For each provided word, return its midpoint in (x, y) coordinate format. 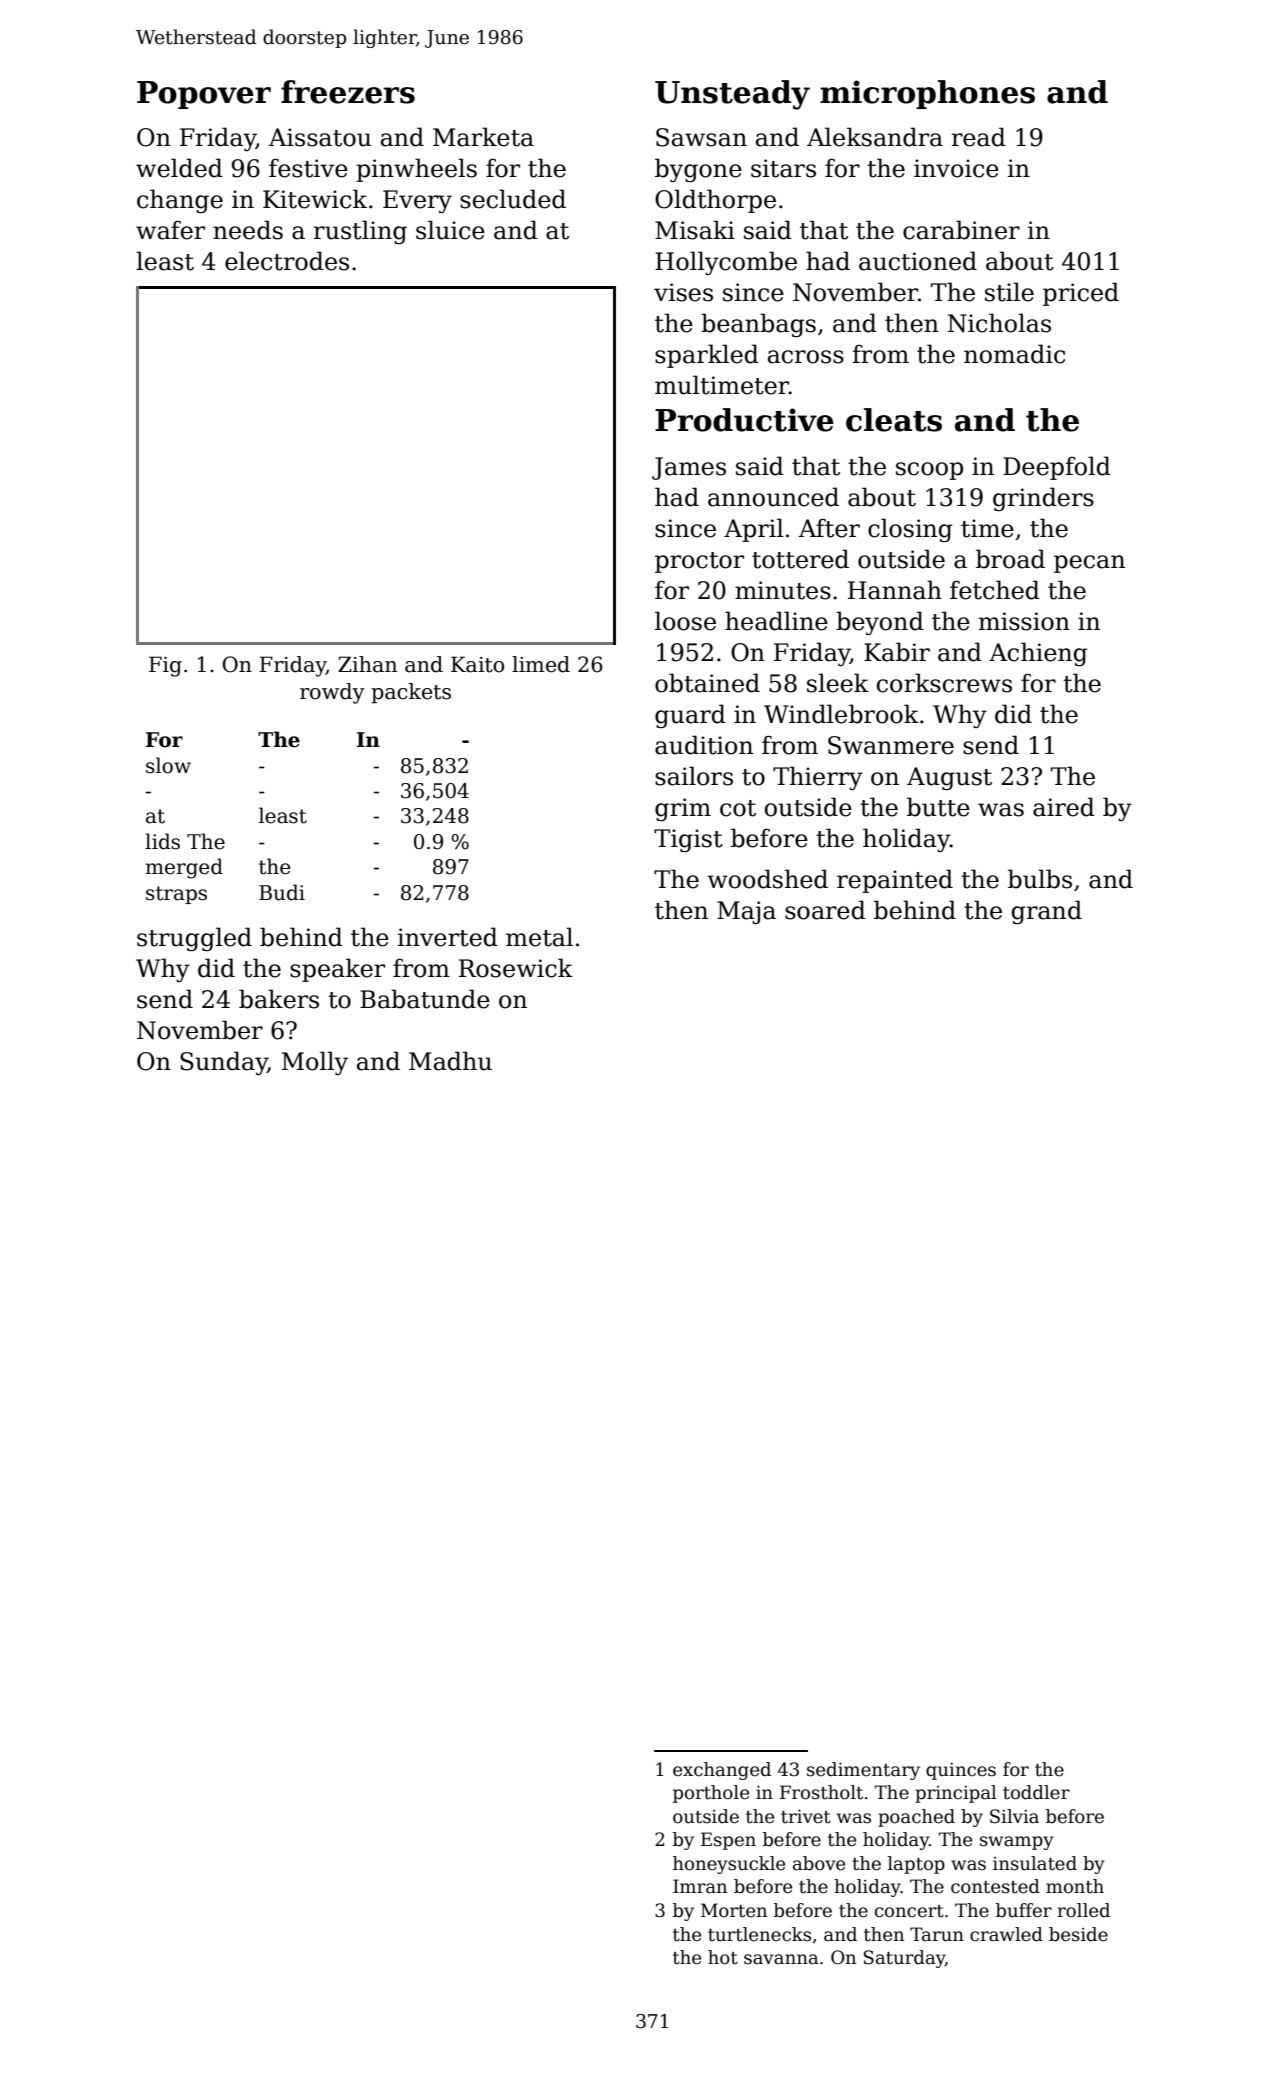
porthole (711, 1794)
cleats (894, 420)
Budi (282, 892)
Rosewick (516, 968)
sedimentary (863, 1771)
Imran (700, 1886)
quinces (961, 1771)
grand (1047, 912)
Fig (165, 666)
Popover (204, 95)
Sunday (224, 1063)
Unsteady (732, 95)
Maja (746, 912)
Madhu (450, 1061)
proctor (699, 562)
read (979, 137)
